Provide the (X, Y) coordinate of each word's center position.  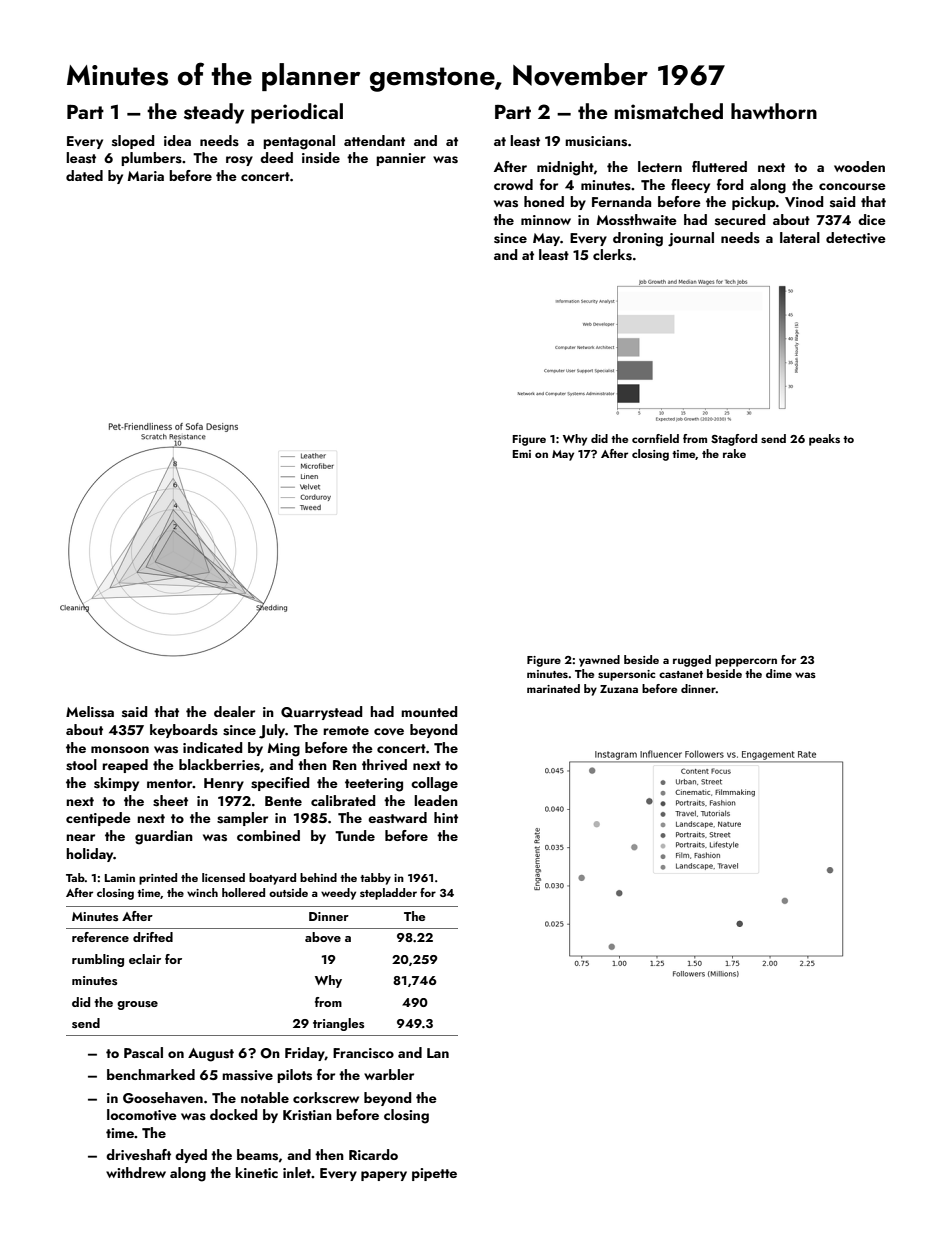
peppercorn (746, 662)
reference (100, 937)
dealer (234, 711)
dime (779, 673)
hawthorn (774, 111)
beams (257, 1155)
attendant (374, 140)
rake (734, 453)
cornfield (655, 438)
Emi (522, 454)
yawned (599, 661)
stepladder (388, 894)
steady (214, 113)
